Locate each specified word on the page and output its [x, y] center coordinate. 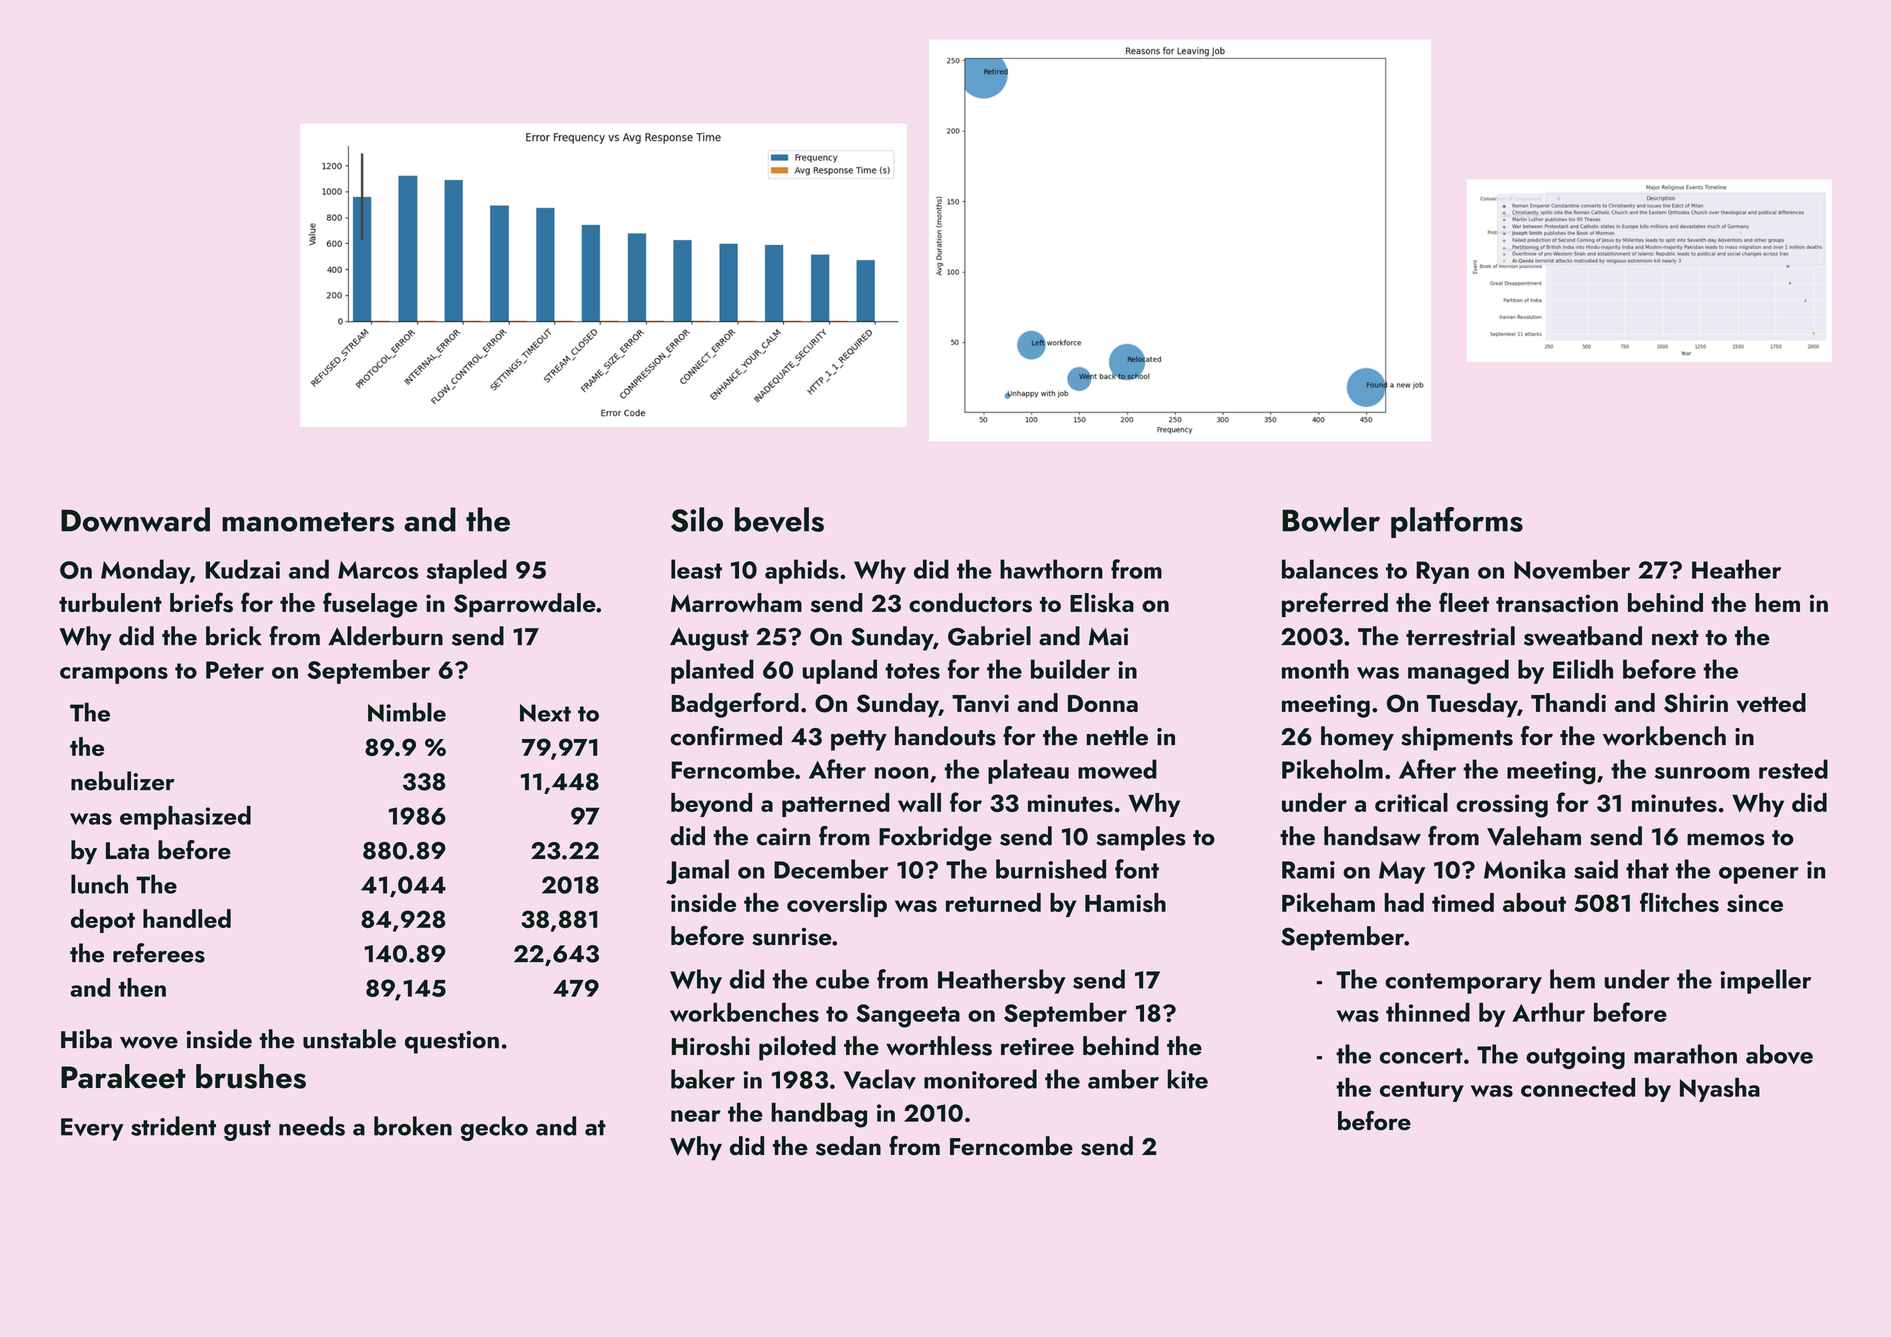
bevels [779, 520]
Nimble [407, 712]
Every [92, 1129]
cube [842, 979]
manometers [308, 522]
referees [159, 953]
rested [1793, 769]
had [1404, 902]
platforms [1457, 522]
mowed [1117, 769]
